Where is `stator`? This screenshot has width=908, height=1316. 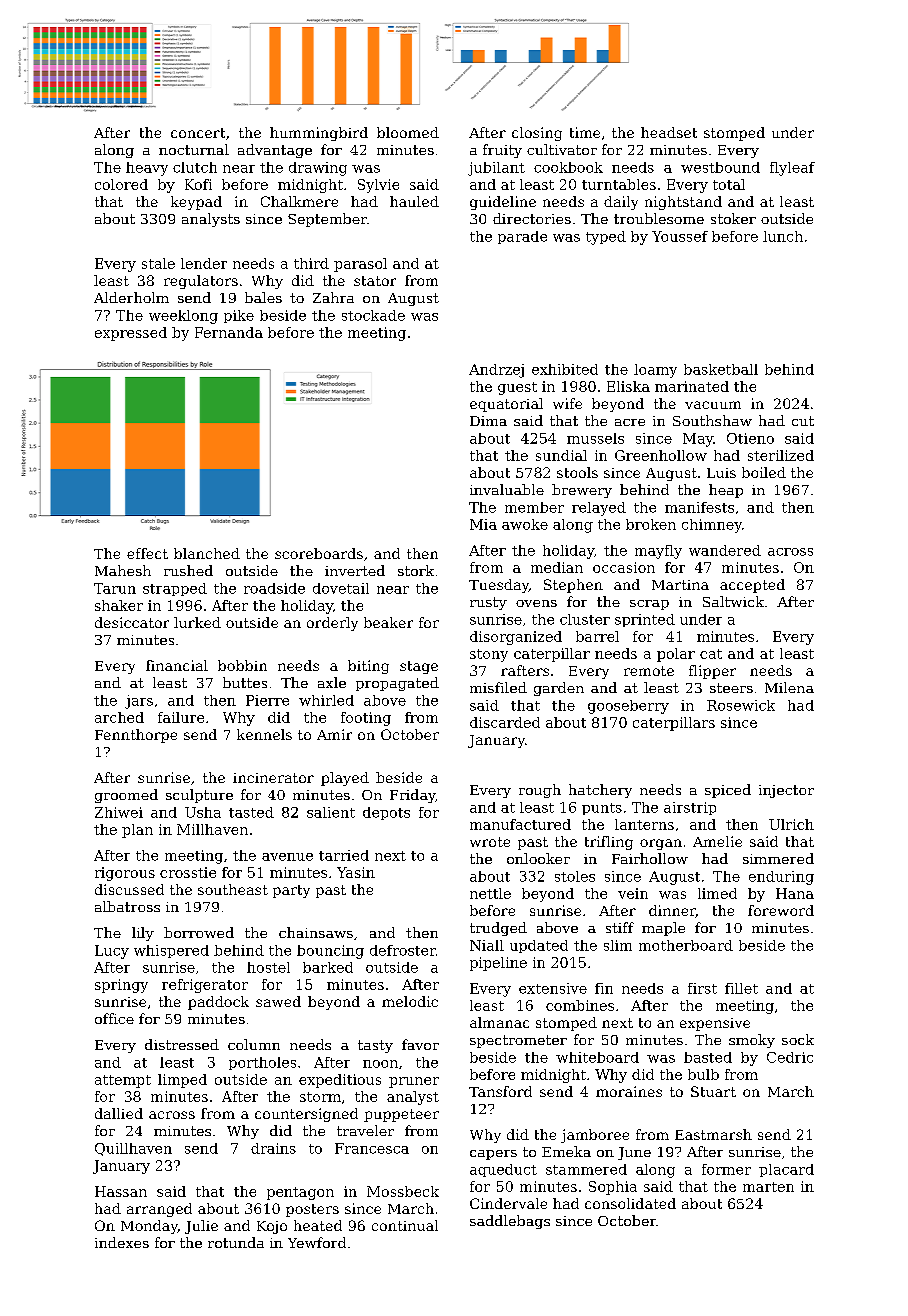 stator is located at coordinates (375, 281).
